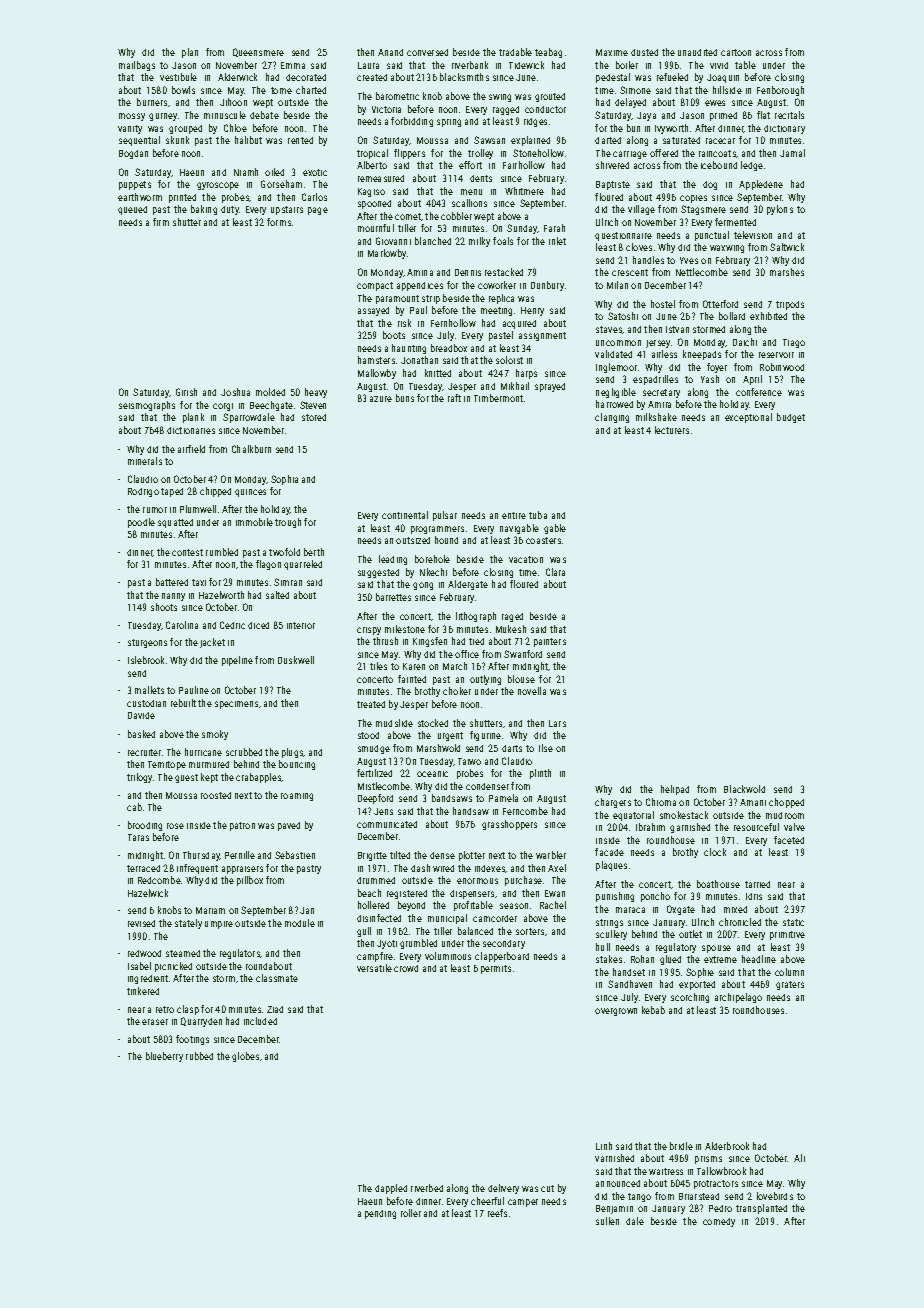  I want to click on balanced, so click(475, 931).
